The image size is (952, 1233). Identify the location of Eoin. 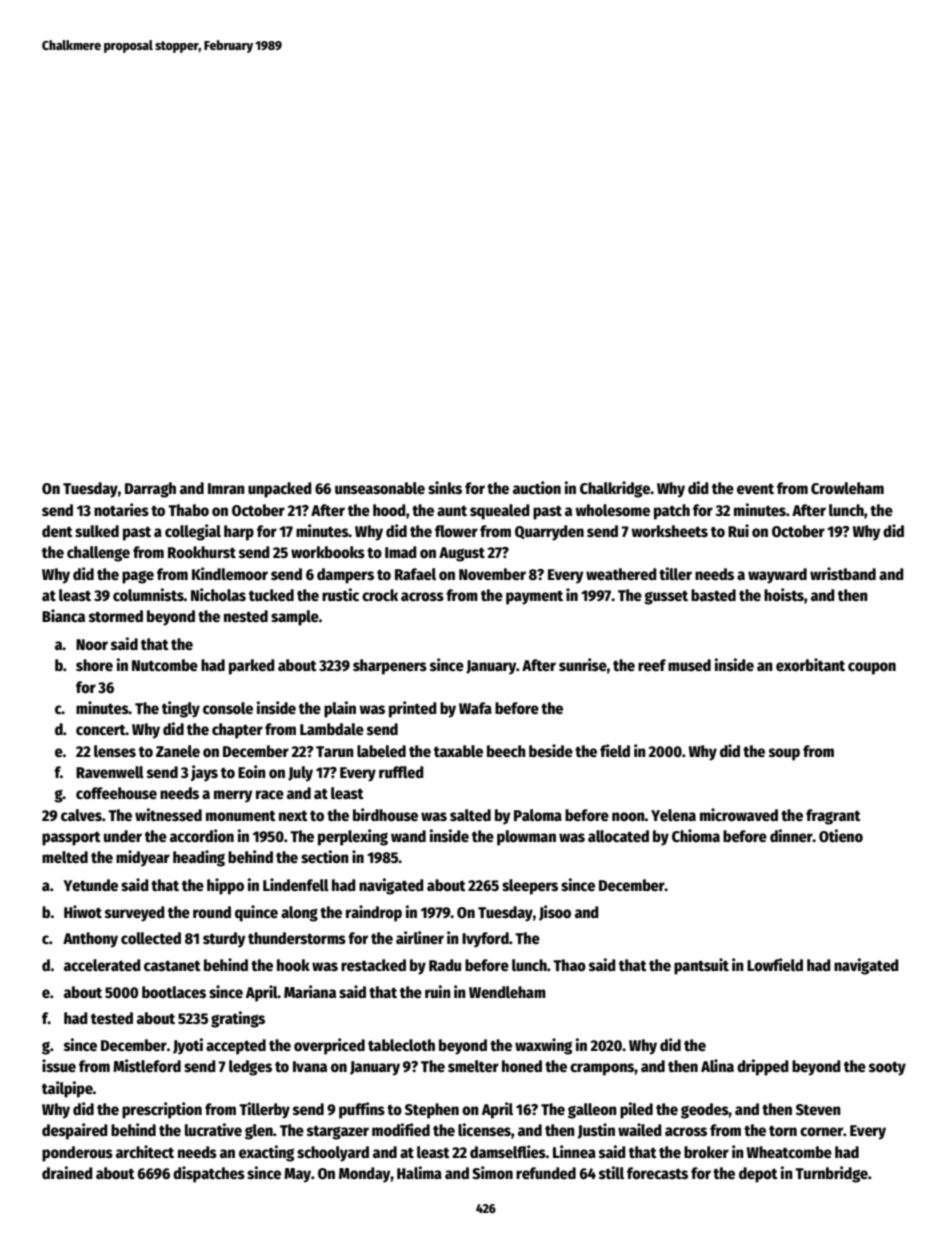
(252, 772).
